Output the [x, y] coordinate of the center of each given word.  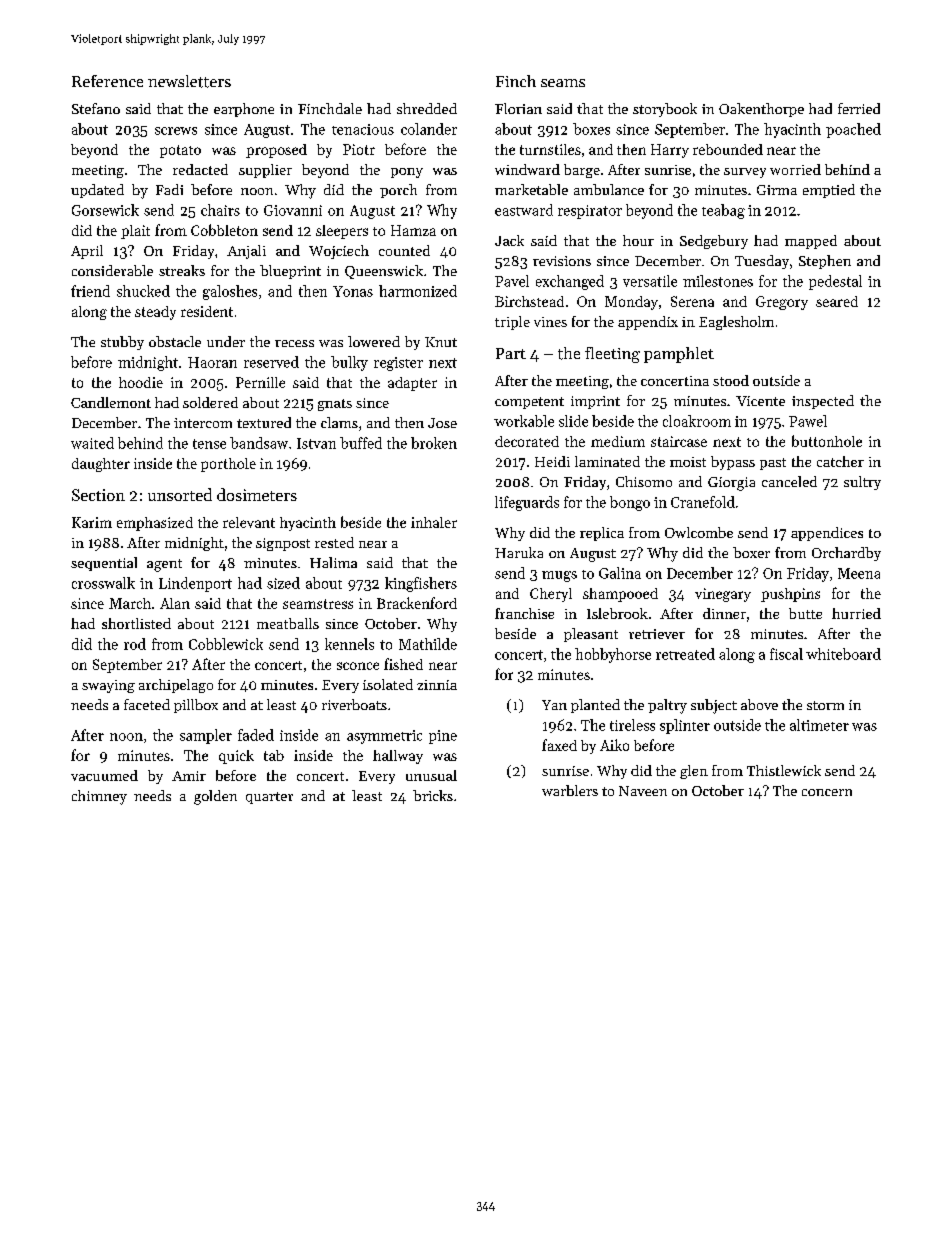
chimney [99, 797]
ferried [859, 108]
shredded [427, 108]
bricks [433, 795]
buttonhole [827, 441]
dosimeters [257, 494]
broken [434, 443]
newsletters [189, 81]
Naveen [643, 791]
